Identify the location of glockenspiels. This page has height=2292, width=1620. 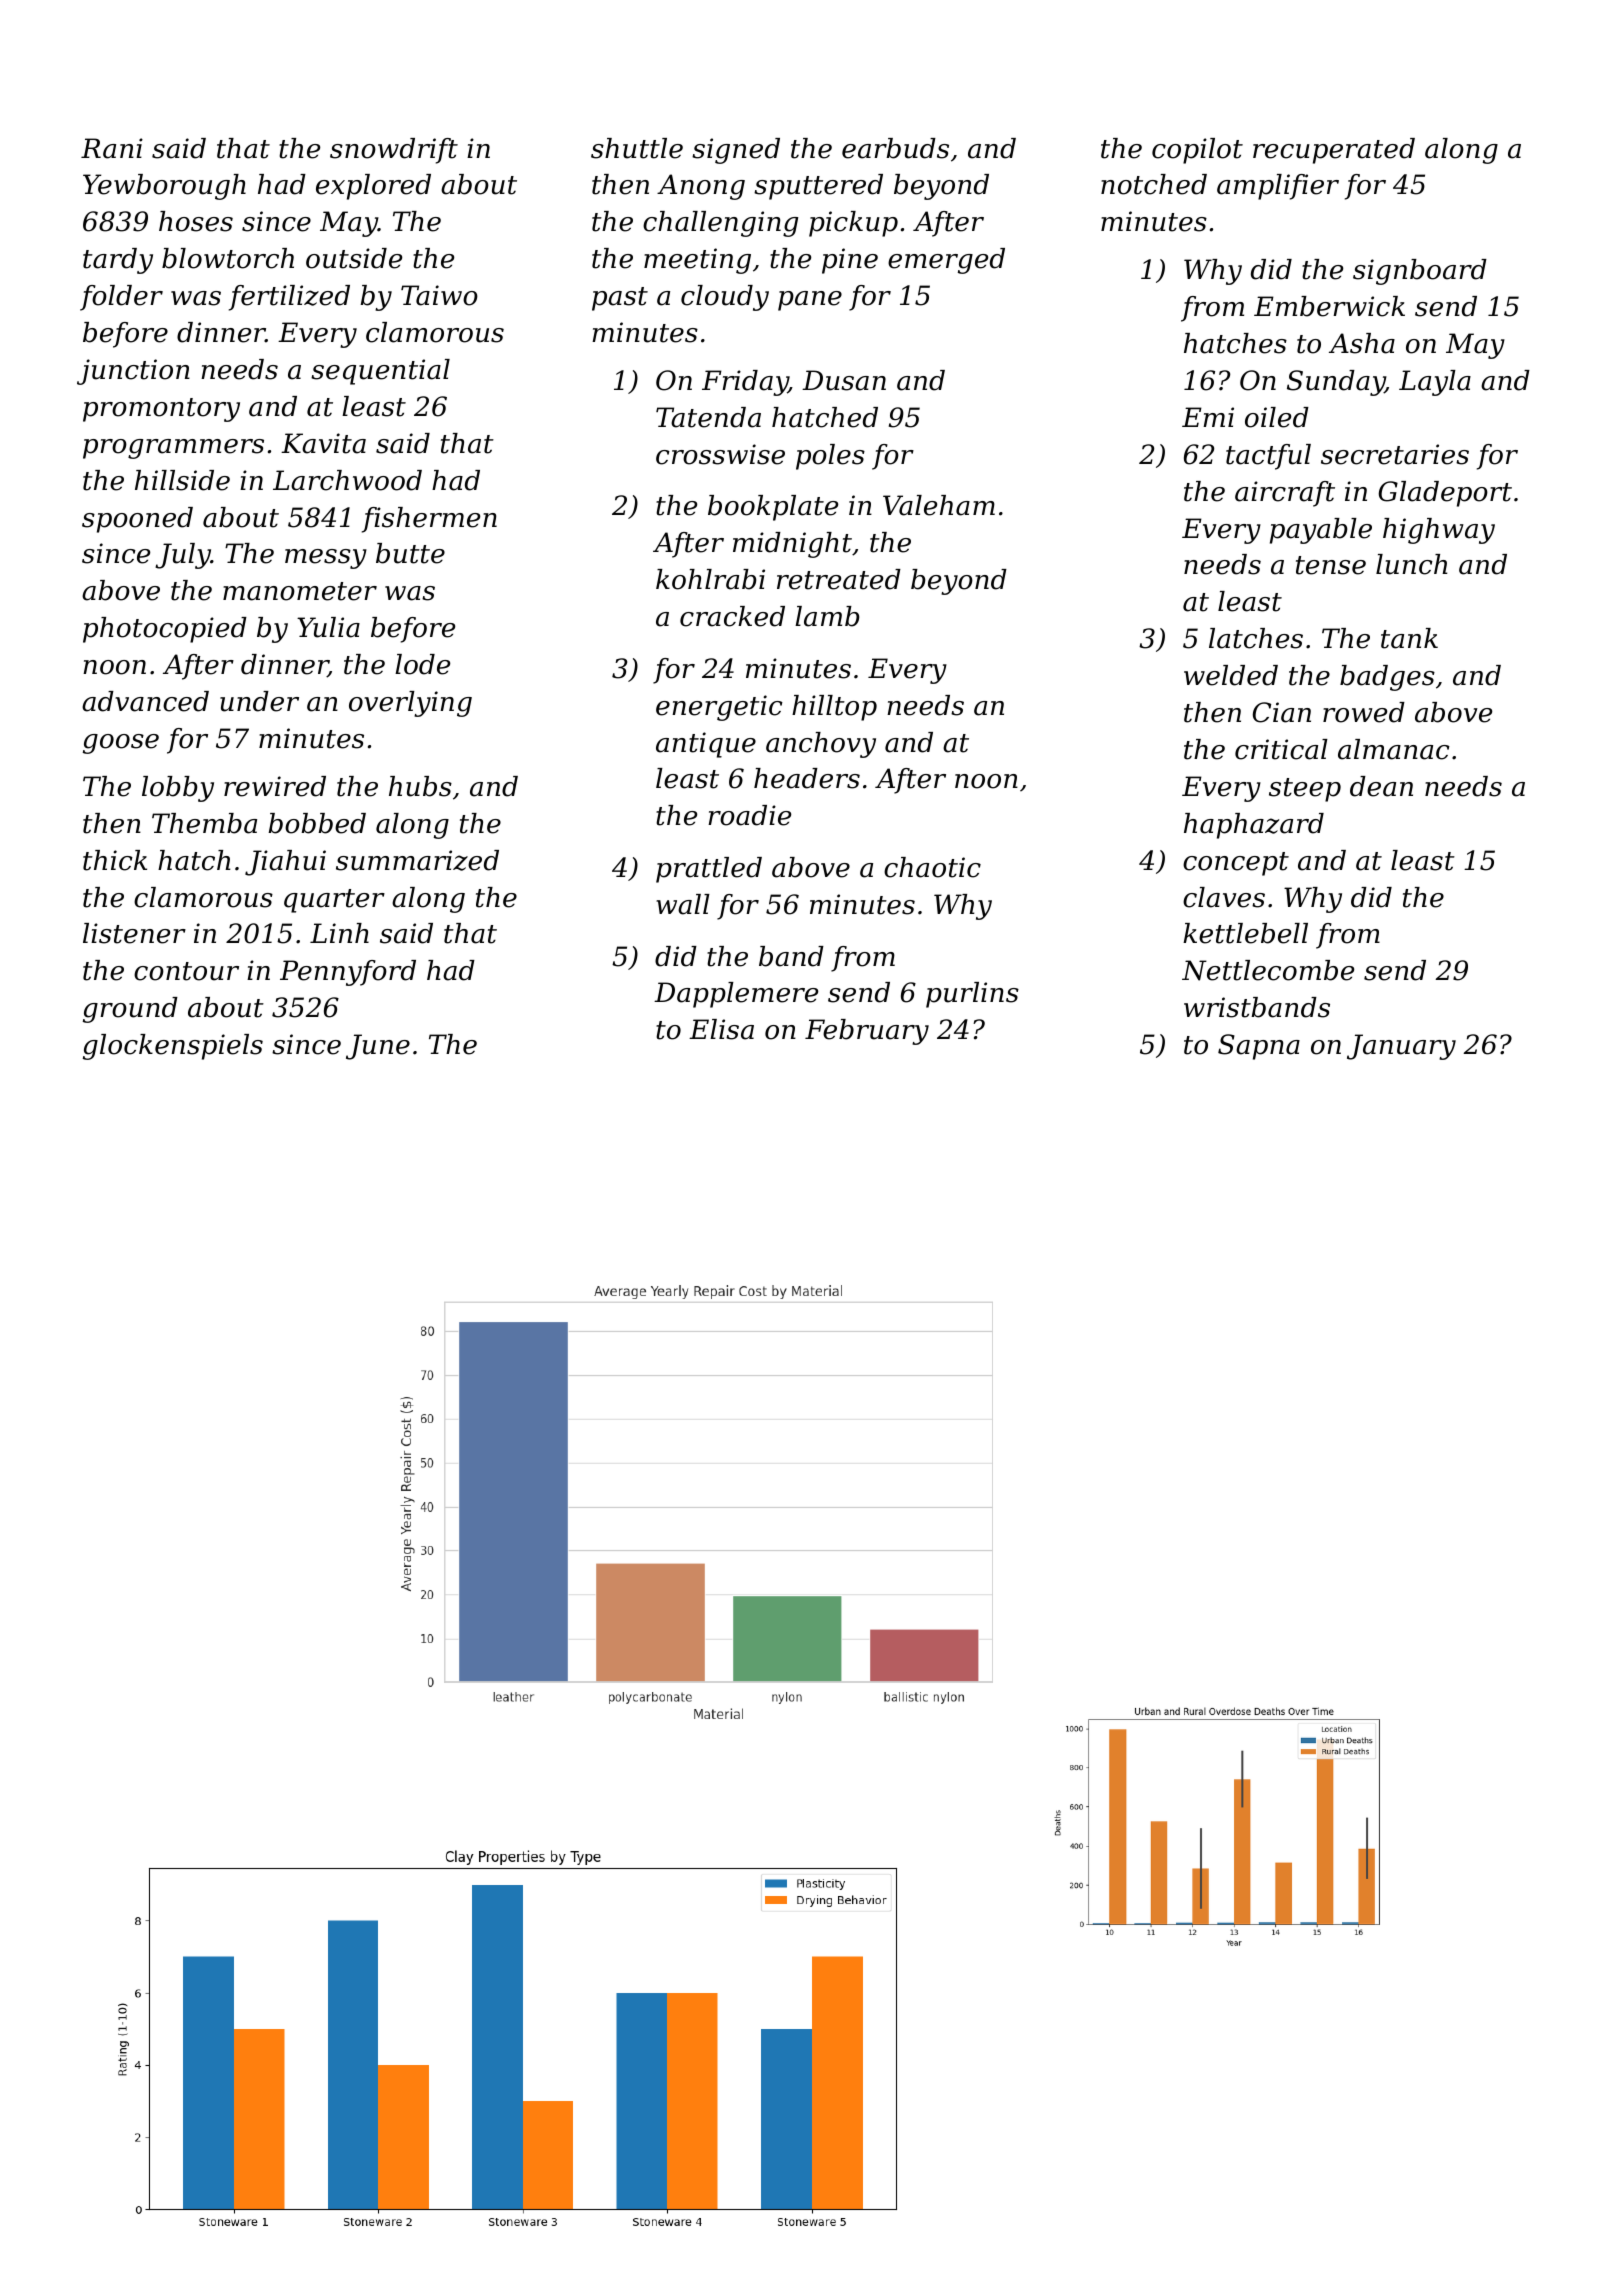
(173, 1047).
